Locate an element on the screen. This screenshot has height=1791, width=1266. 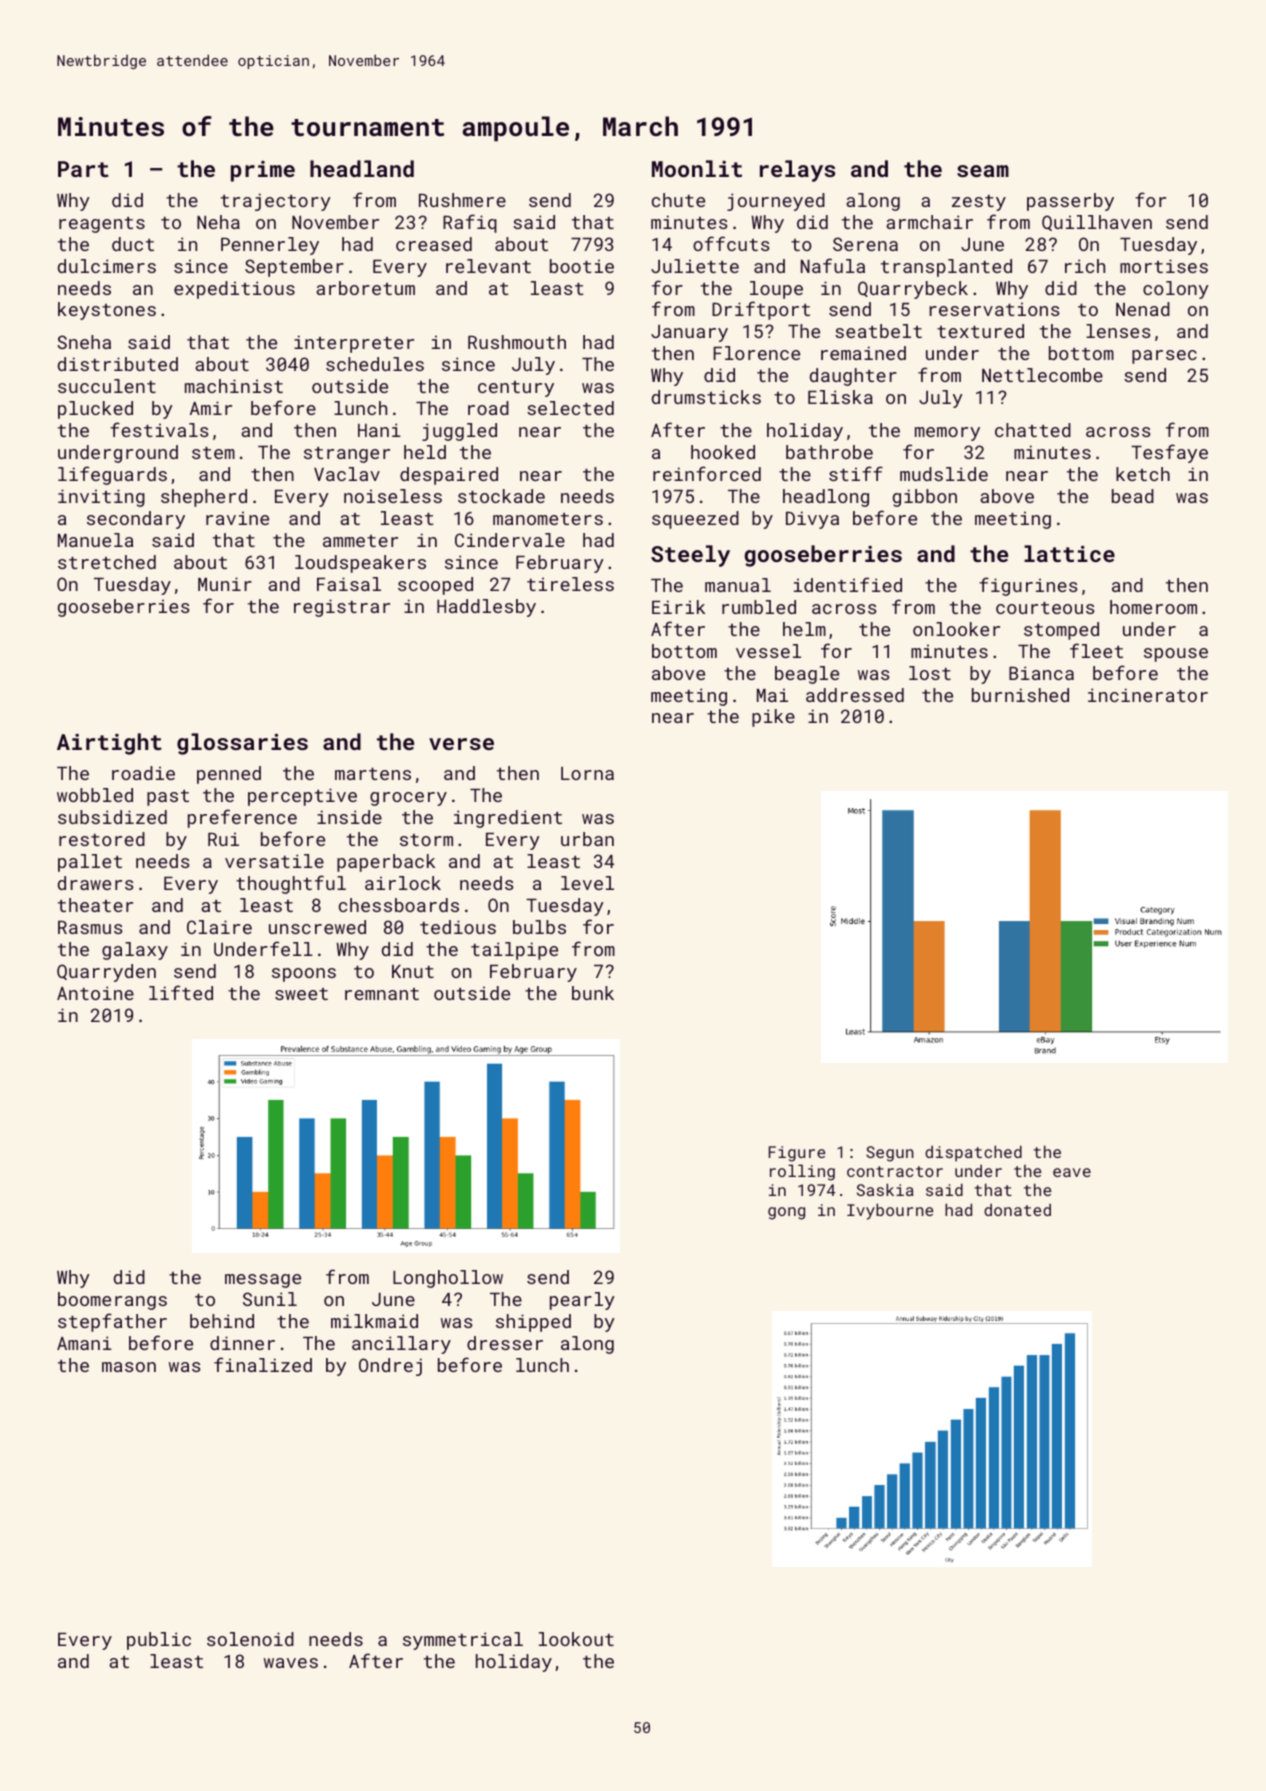
Eirik is located at coordinates (678, 607).
